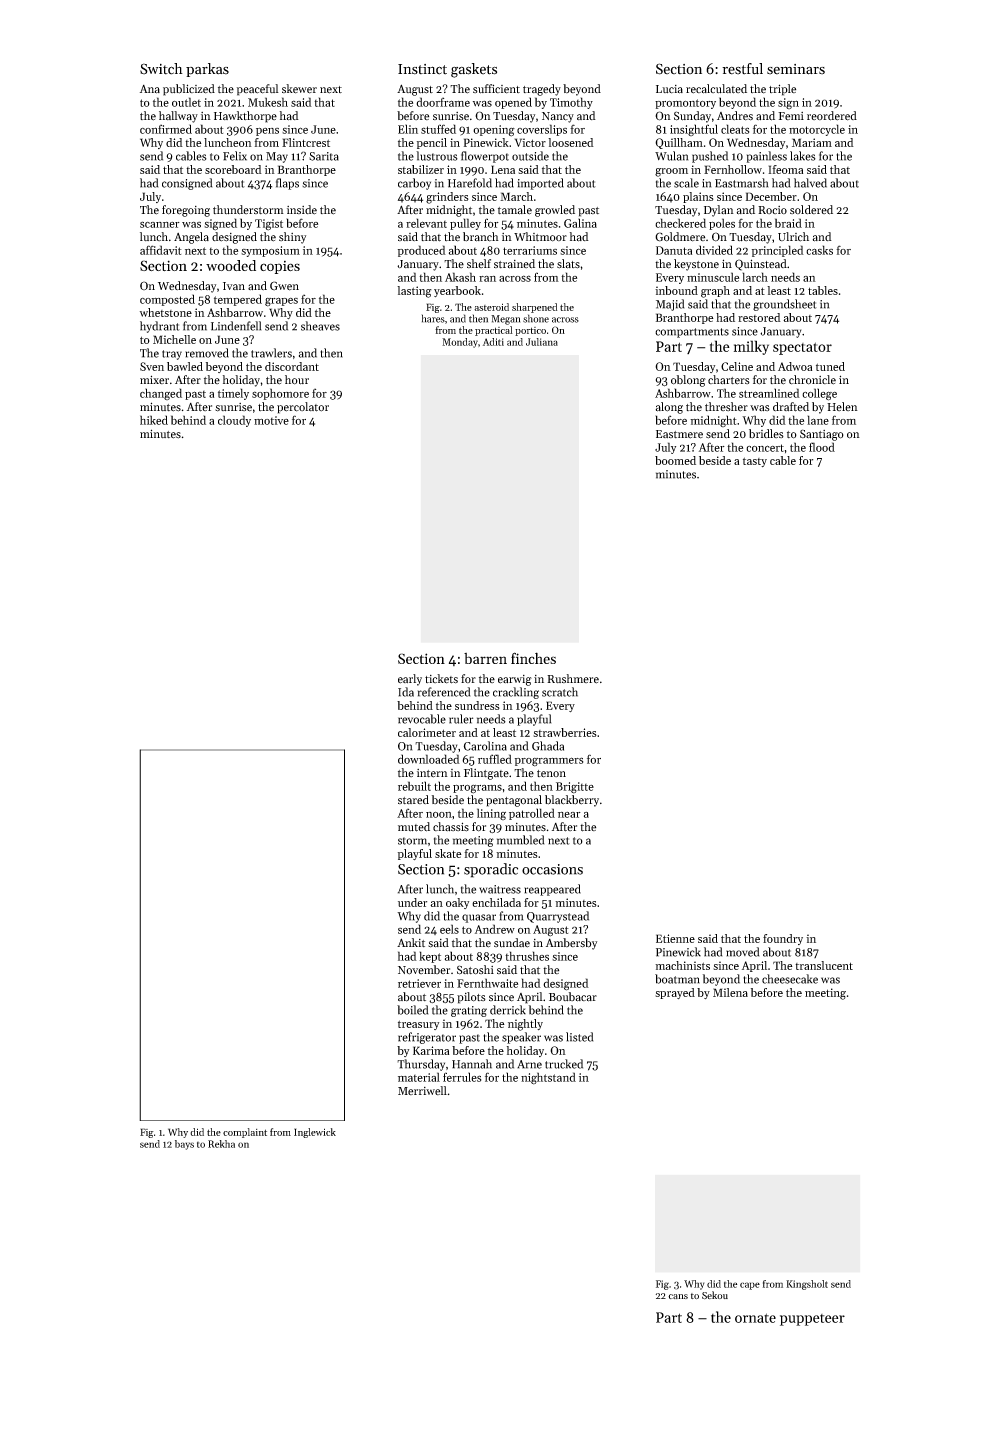  Describe the element at coordinates (783, 939) in the page. I see `foundry` at that location.
